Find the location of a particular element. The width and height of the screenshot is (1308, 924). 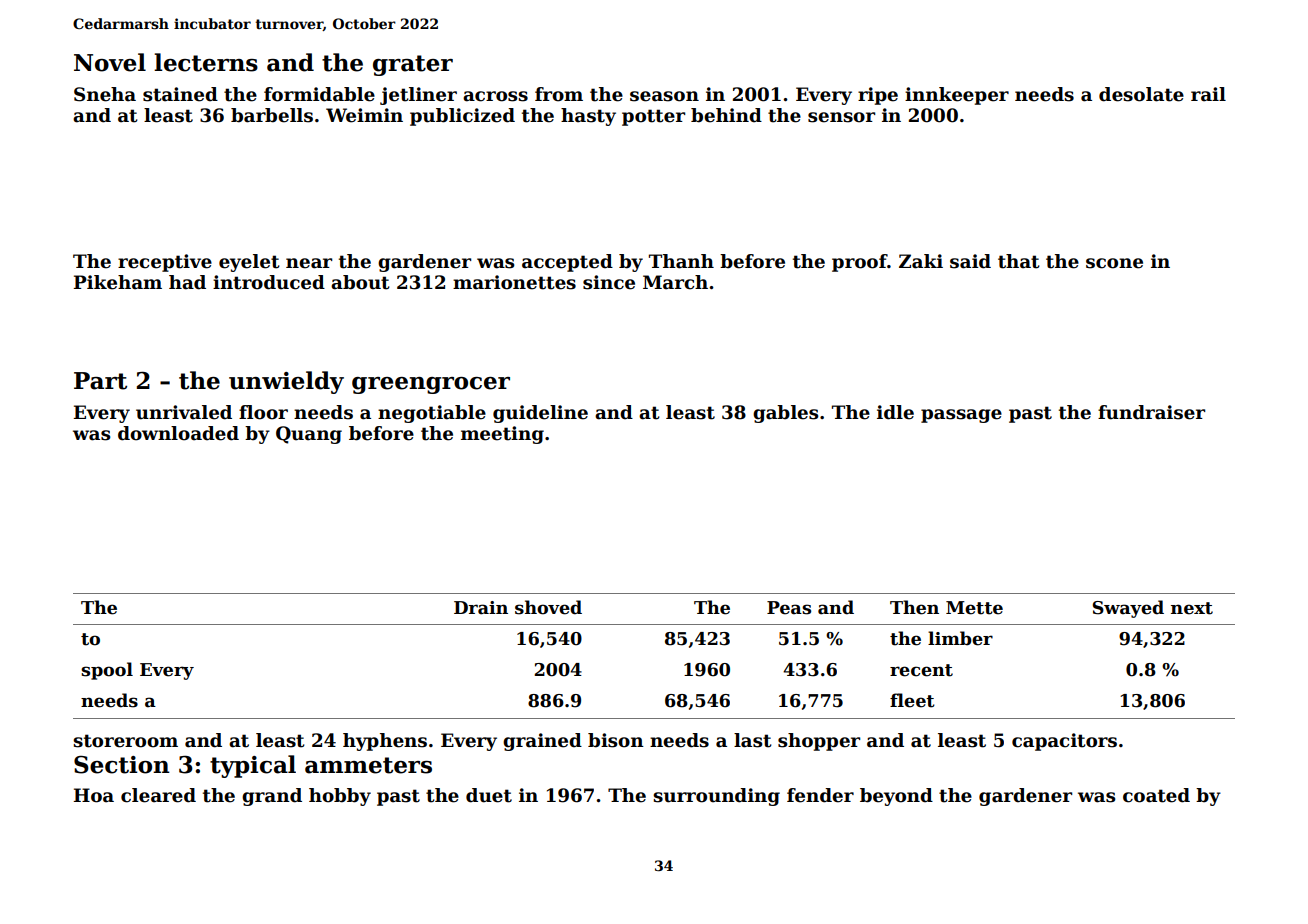

Novel is located at coordinates (110, 62).
